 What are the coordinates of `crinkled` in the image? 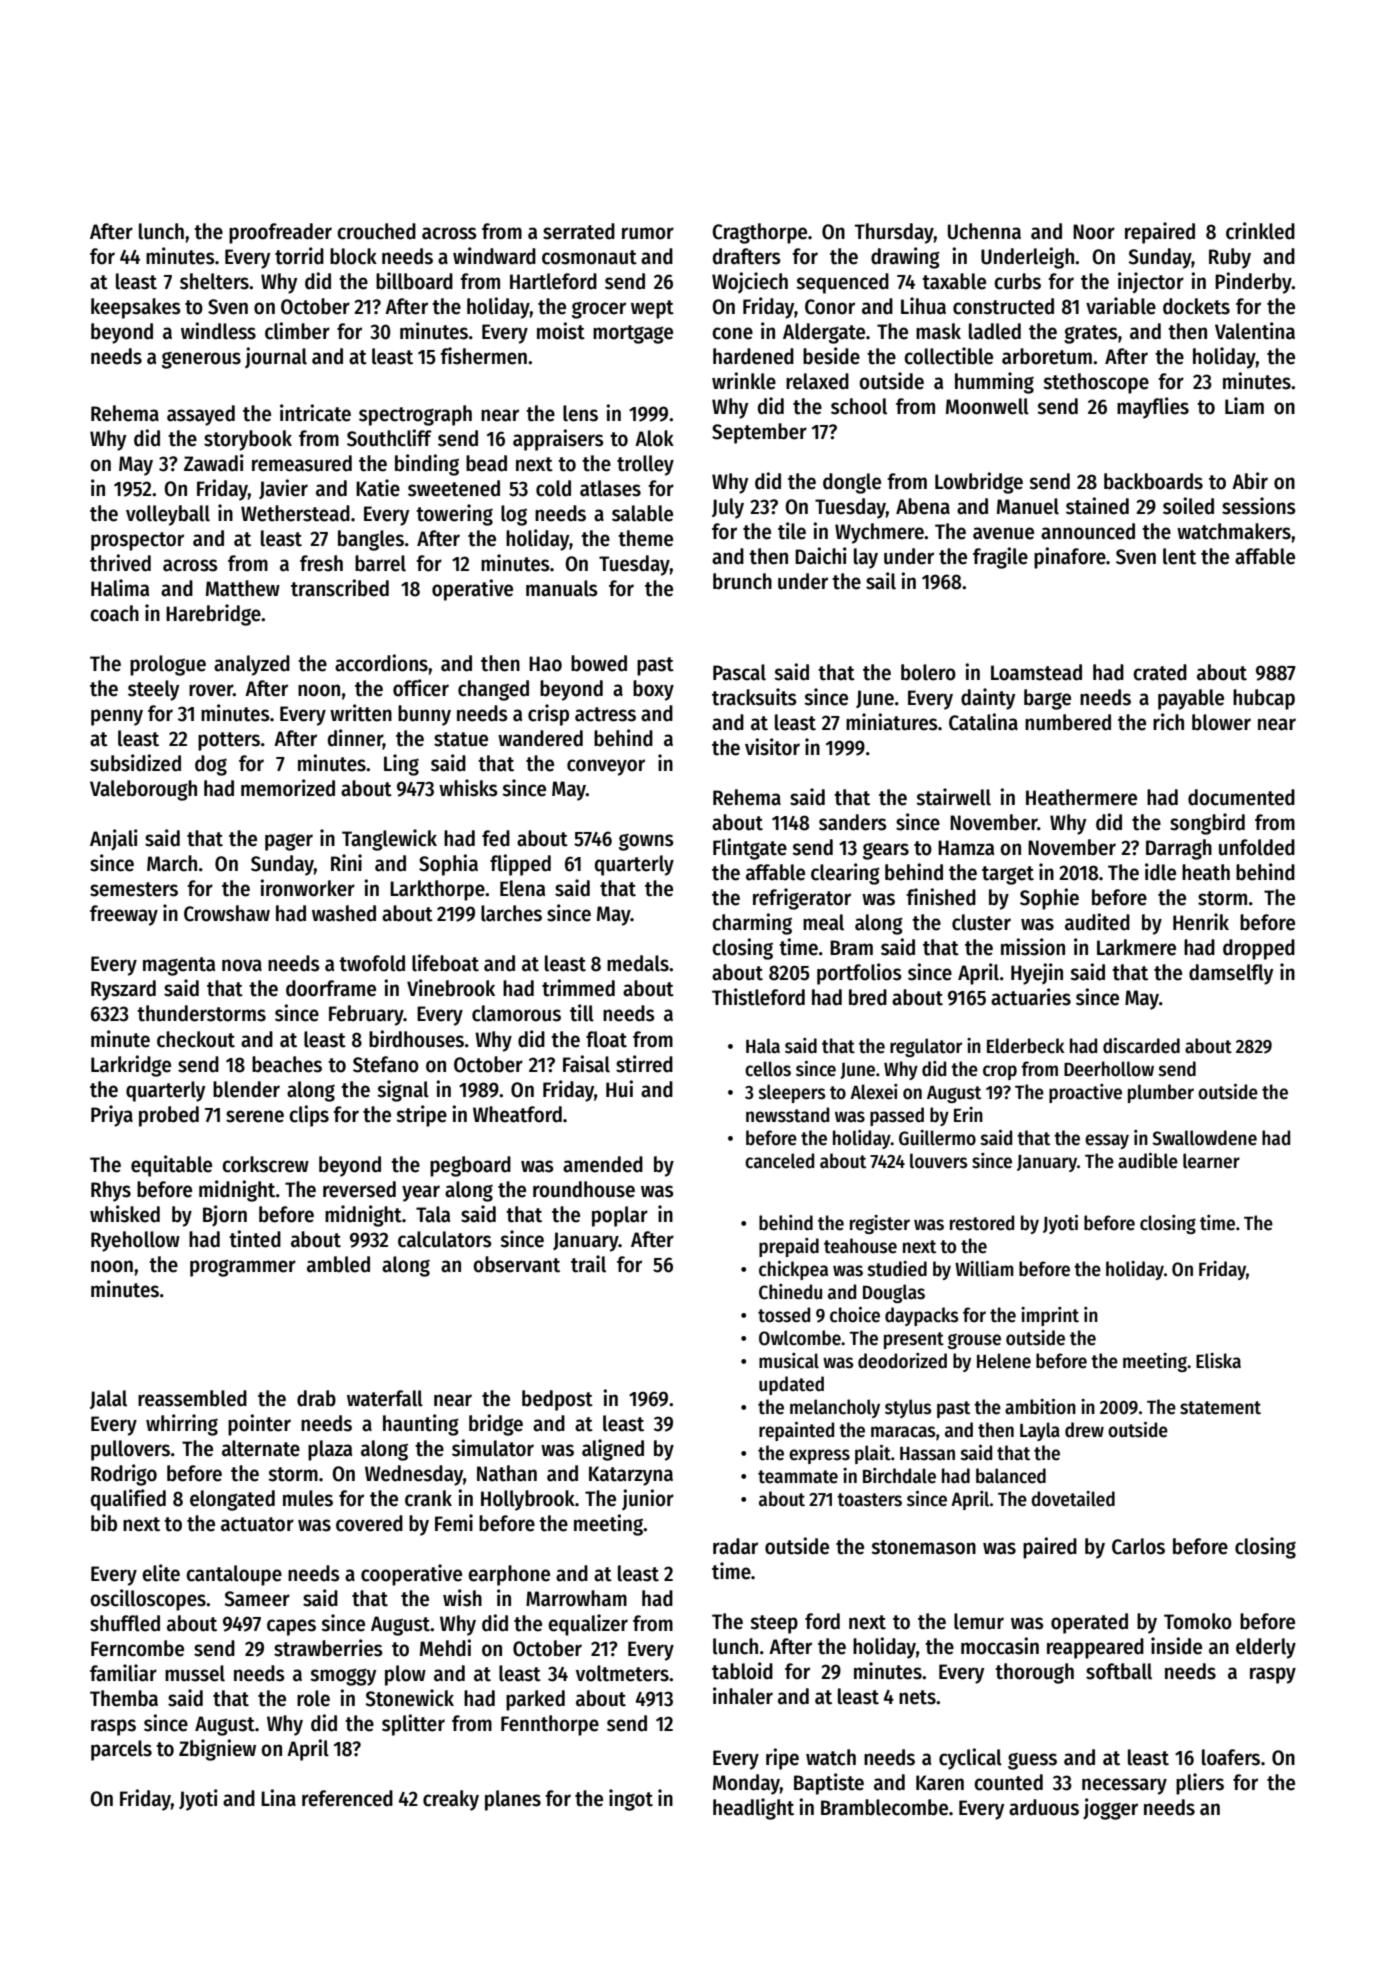 It's located at (1260, 231).
